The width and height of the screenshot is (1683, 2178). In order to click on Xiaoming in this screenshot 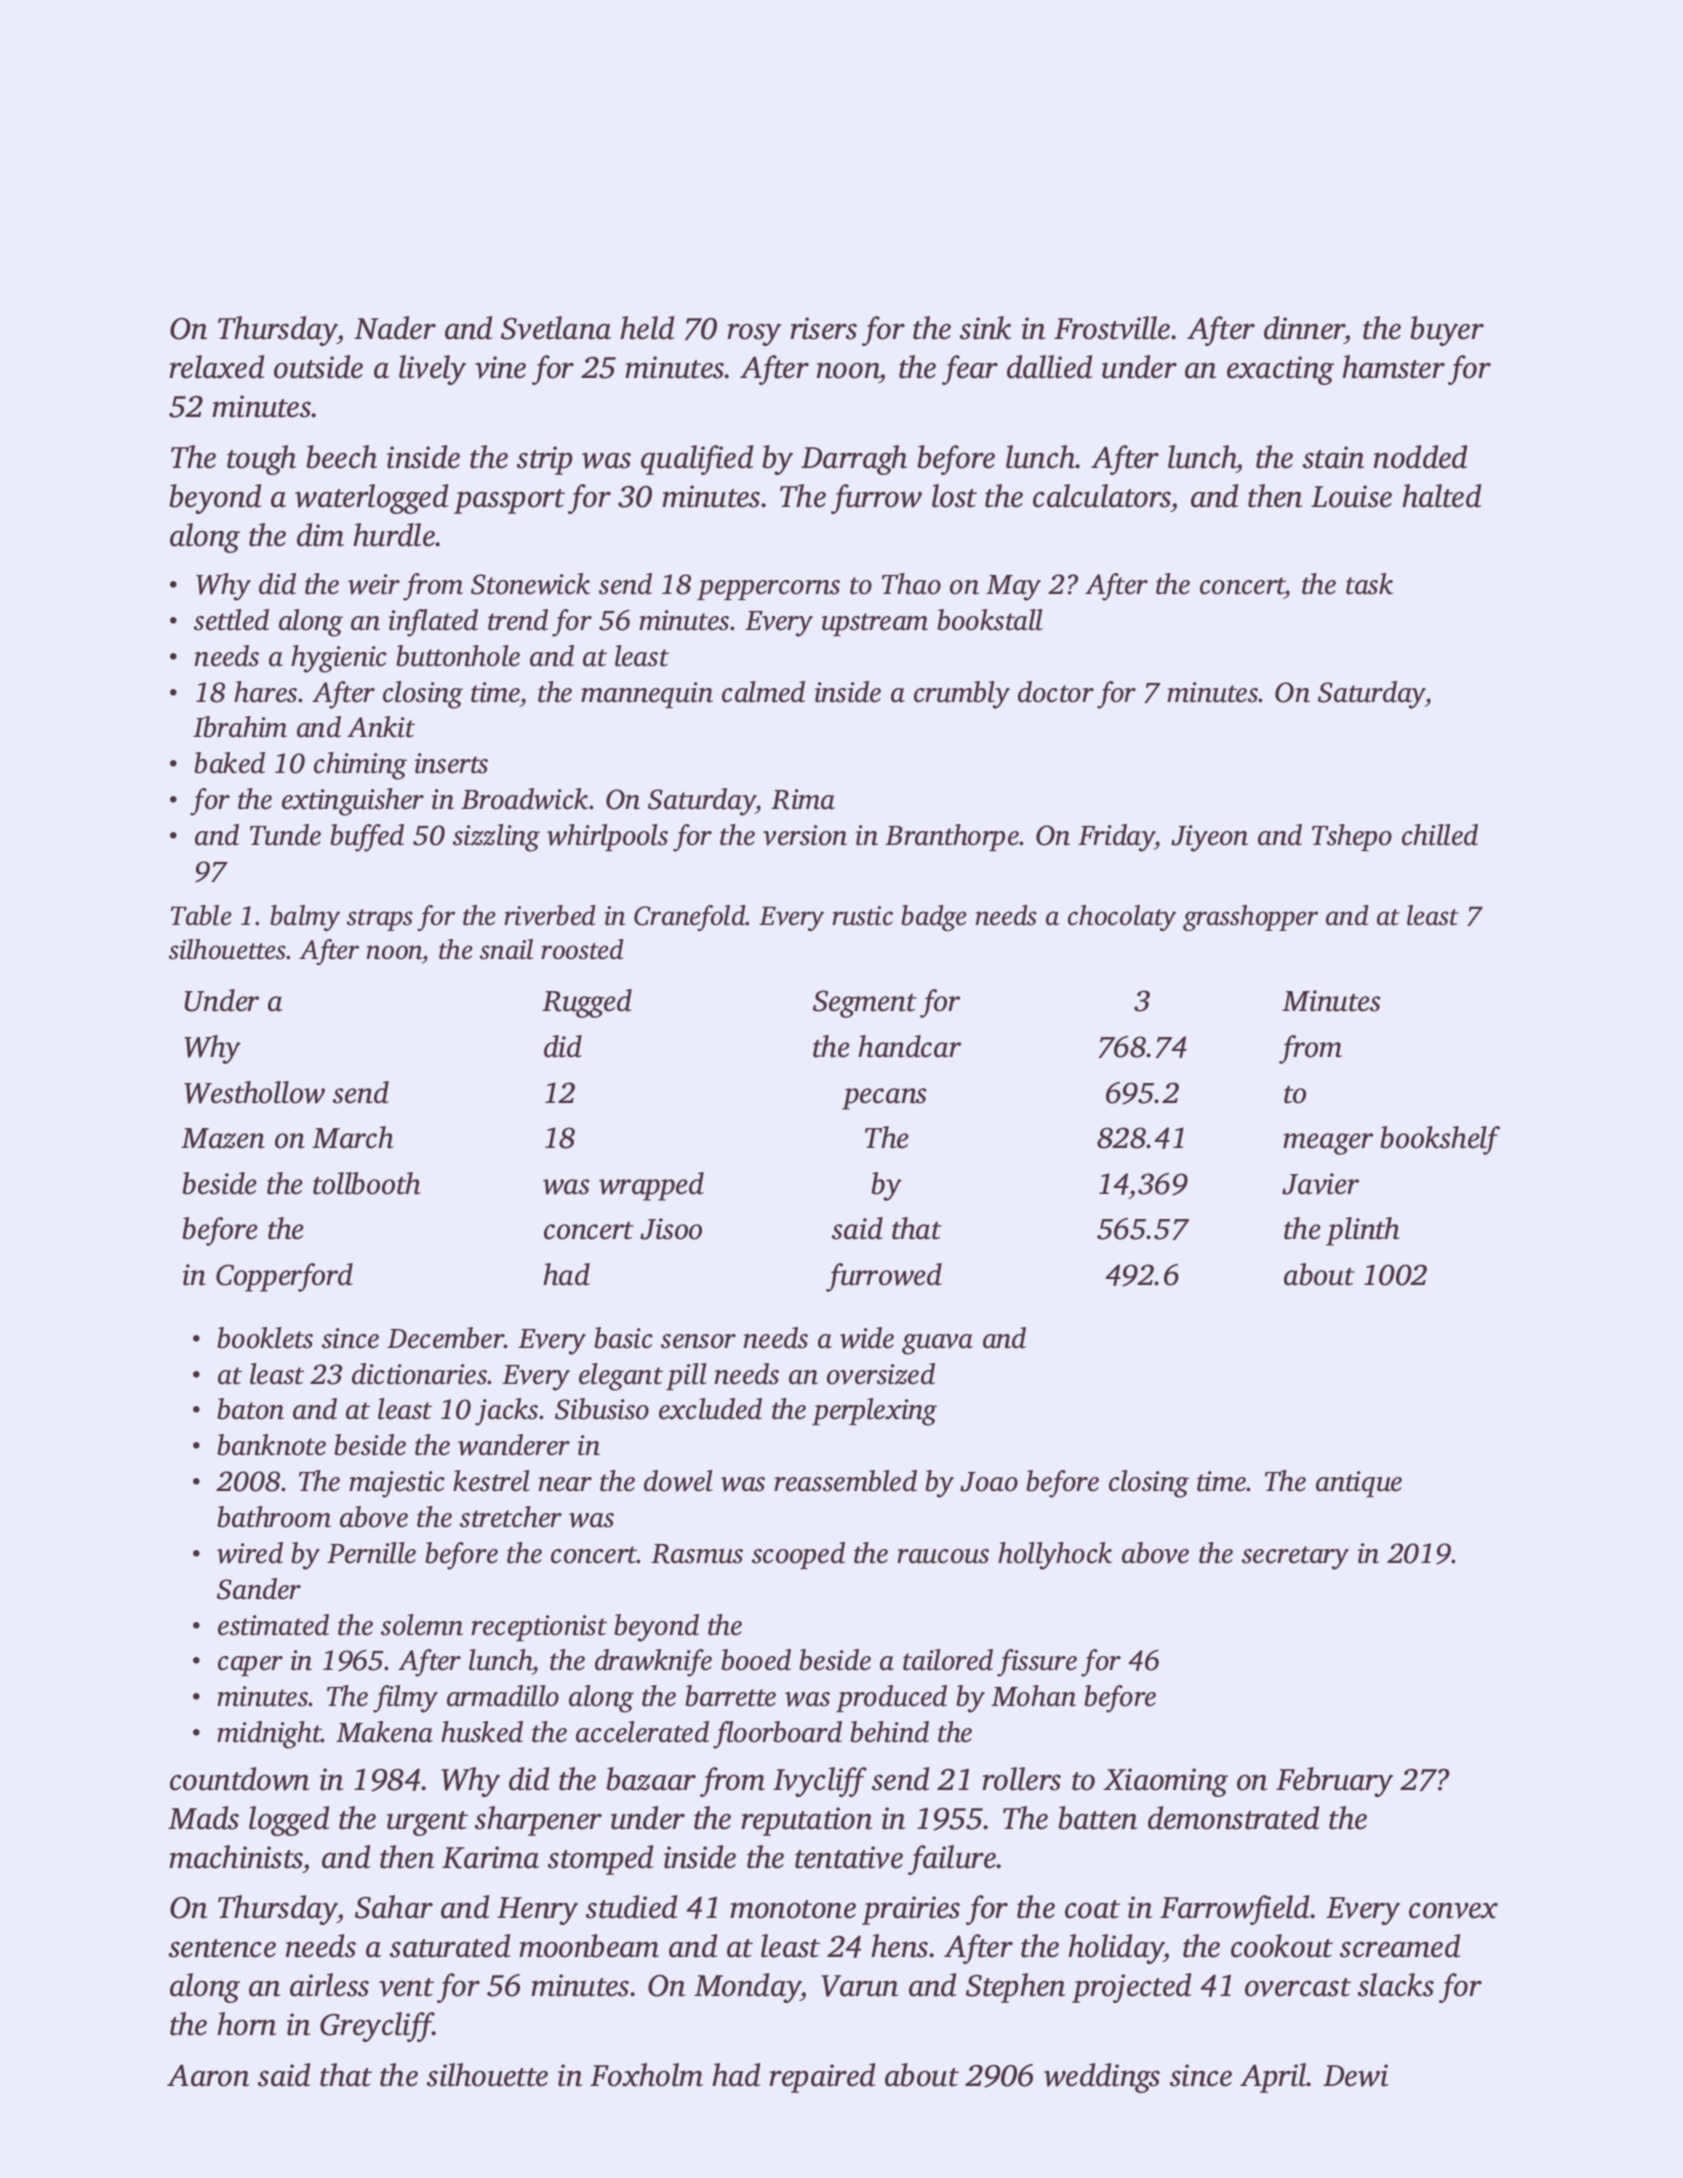, I will do `click(1165, 1782)`.
